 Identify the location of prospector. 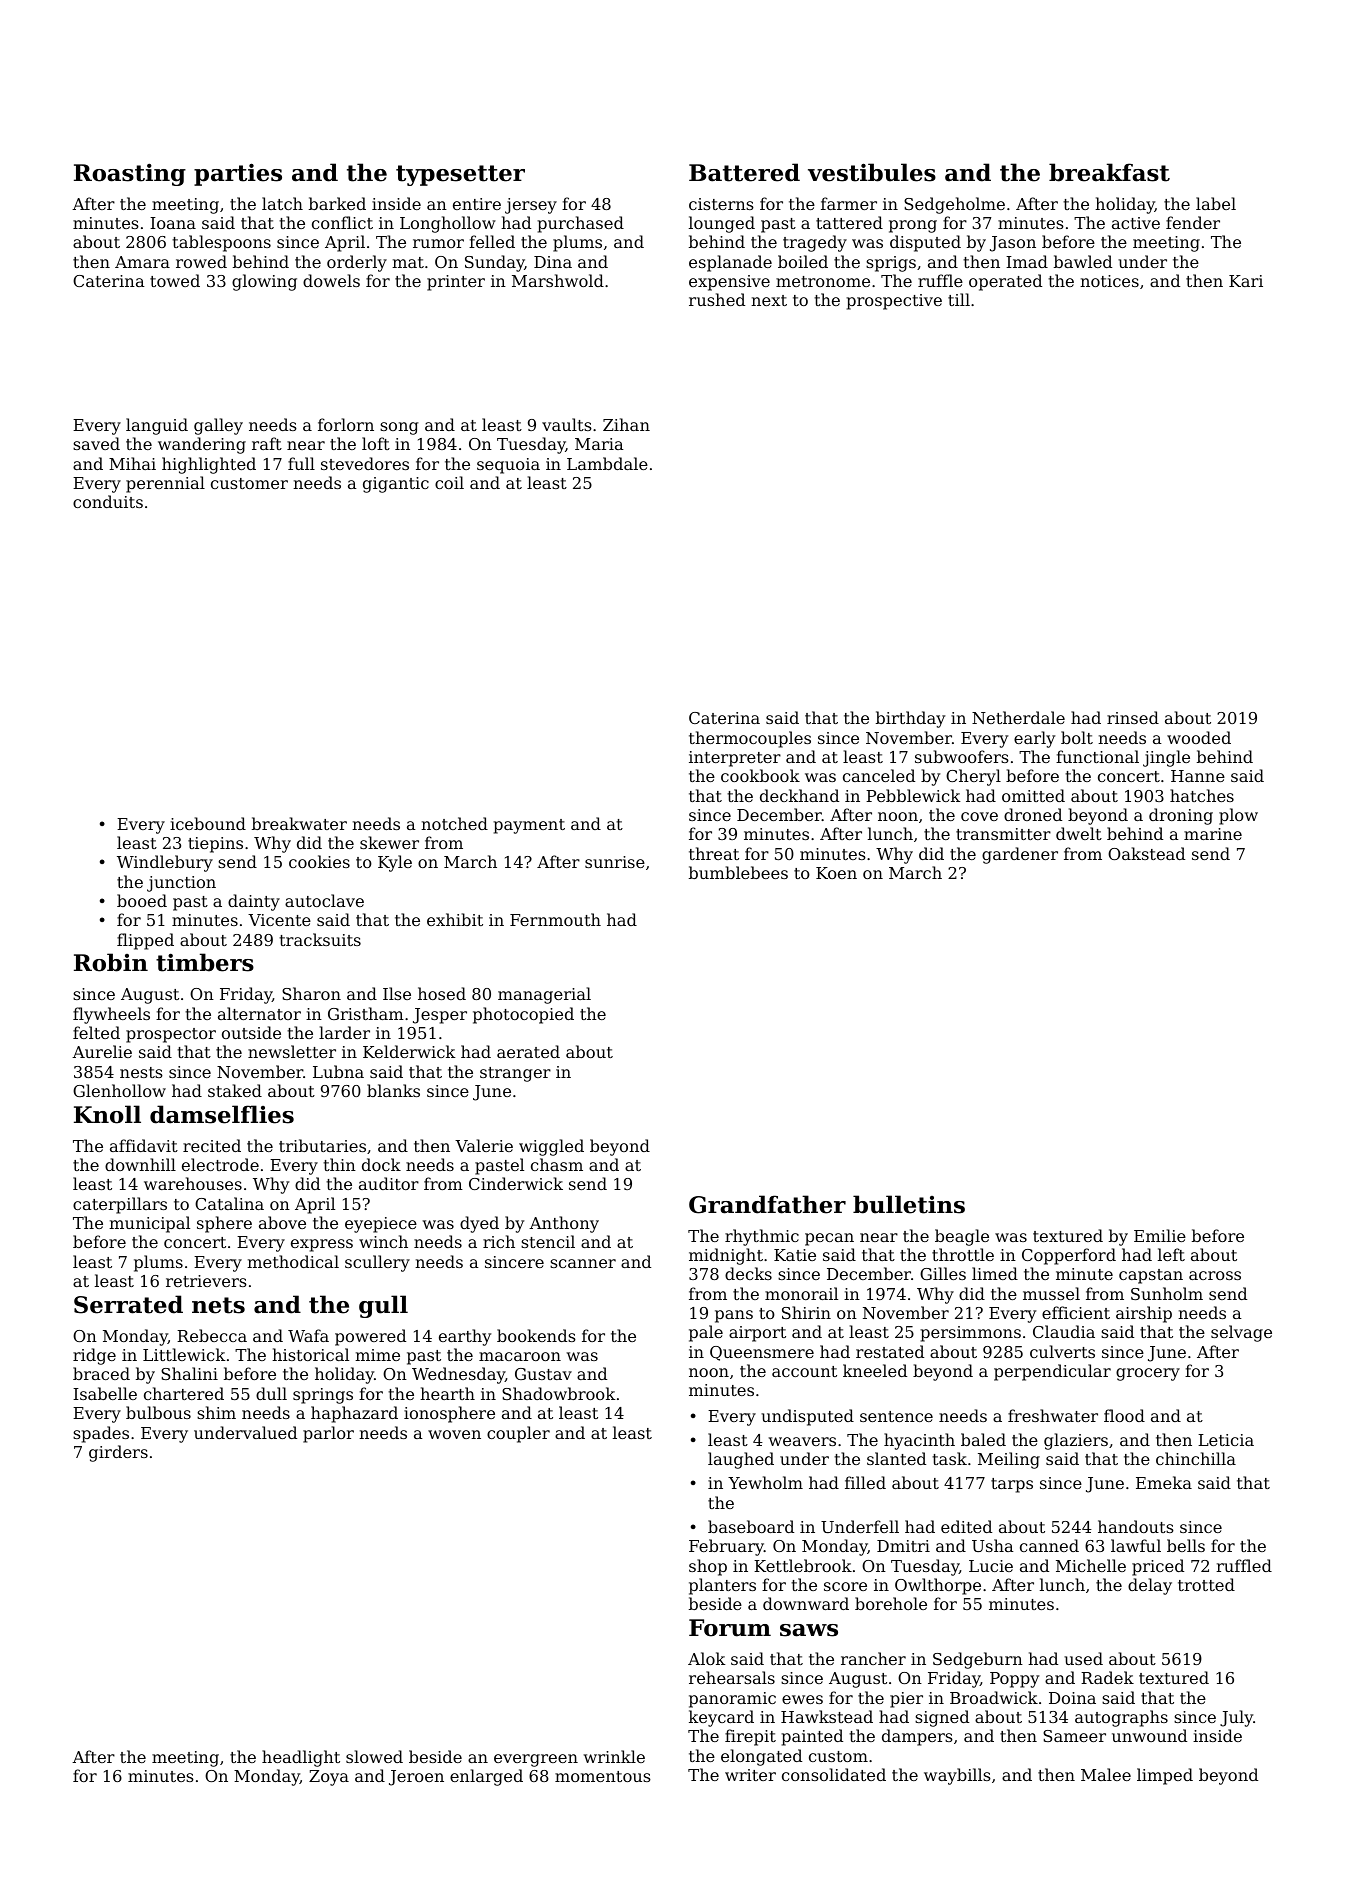
(171, 1035).
